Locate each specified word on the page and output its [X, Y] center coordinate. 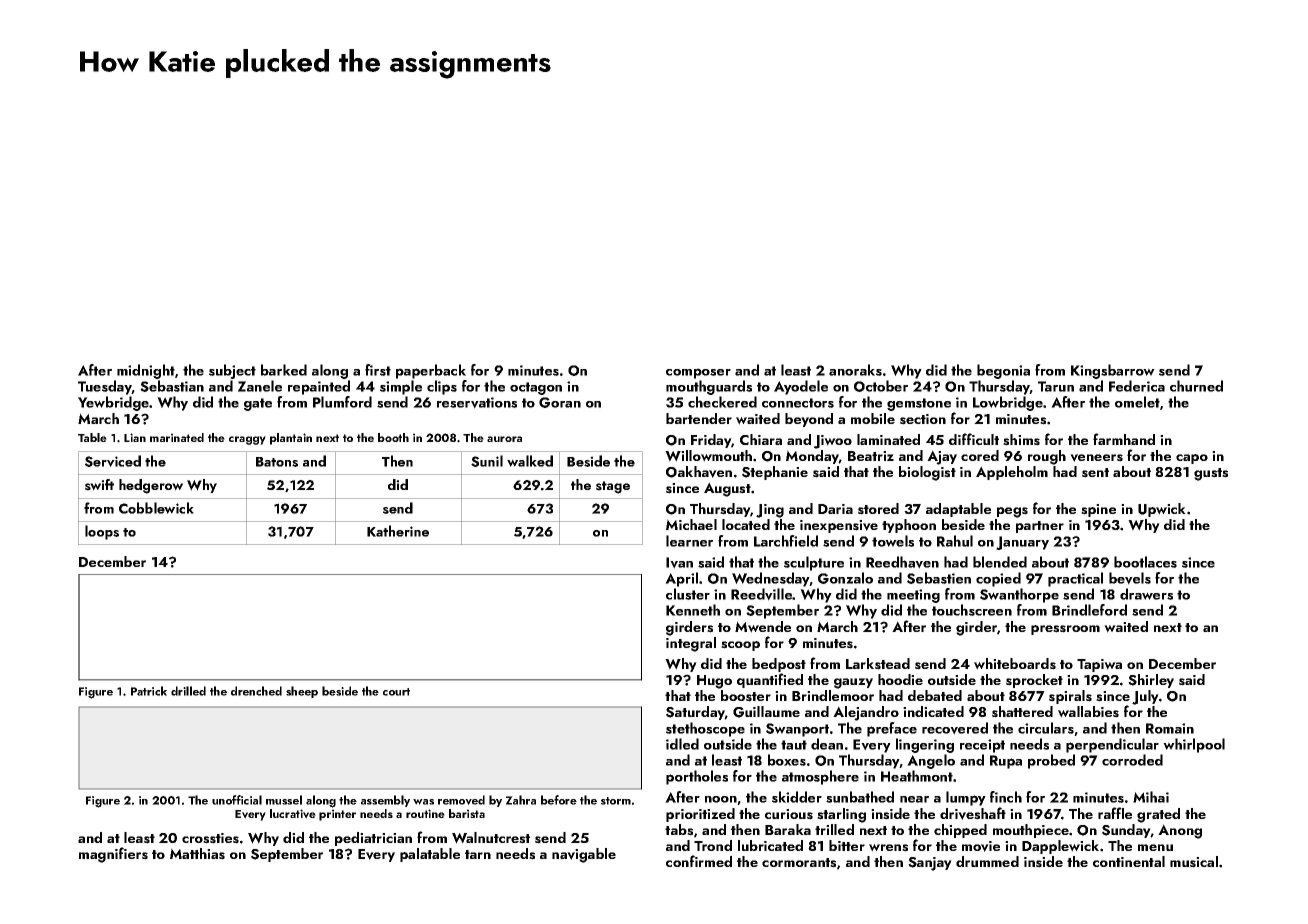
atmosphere [820, 777]
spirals [1070, 697]
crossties [210, 838]
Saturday [695, 713]
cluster [688, 594]
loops [102, 532]
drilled [188, 691]
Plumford [342, 402]
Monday [812, 457]
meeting [913, 596]
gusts [1211, 474]
